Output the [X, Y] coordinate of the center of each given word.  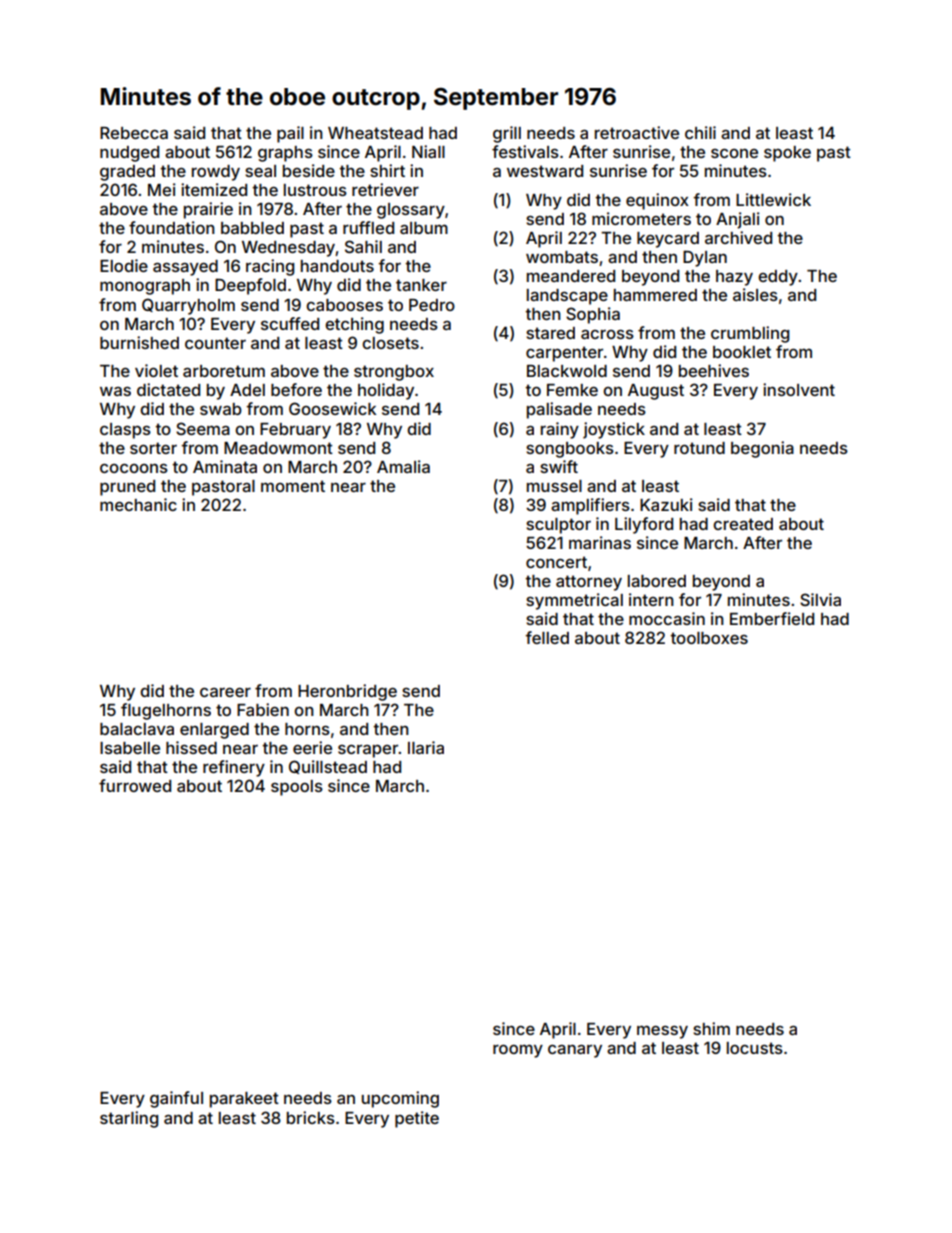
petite [417, 1119]
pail [290, 134]
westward [545, 171]
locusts [755, 1048]
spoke [787, 154]
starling [129, 1119]
